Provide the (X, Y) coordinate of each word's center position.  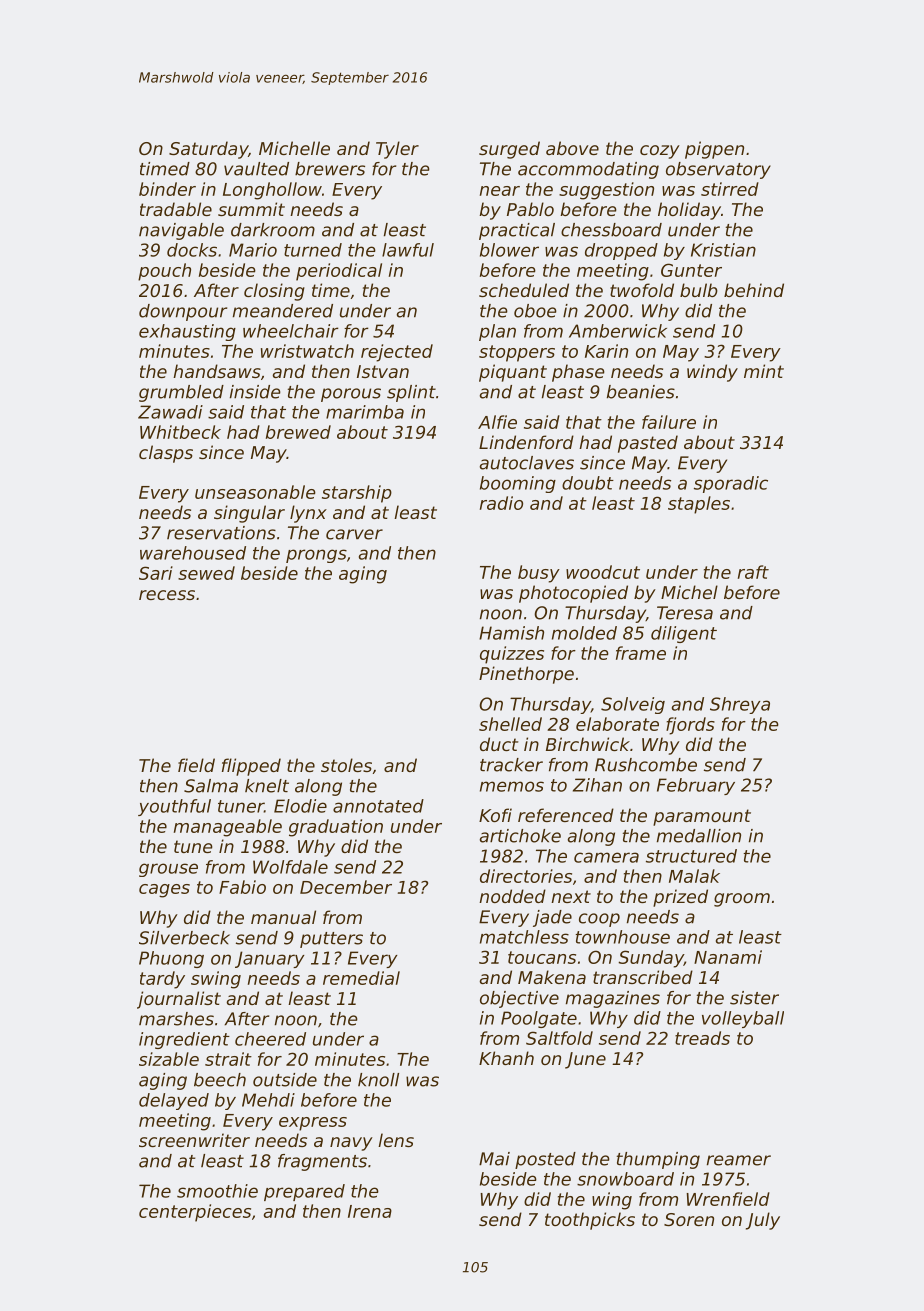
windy (712, 373)
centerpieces (195, 1213)
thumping (658, 1160)
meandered (283, 311)
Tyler (397, 150)
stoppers (517, 353)
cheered (270, 1039)
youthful (174, 807)
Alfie (497, 422)
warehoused (193, 553)
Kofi (495, 815)
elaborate (617, 724)
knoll (378, 1080)
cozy (660, 152)
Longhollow (272, 191)
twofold (642, 290)
